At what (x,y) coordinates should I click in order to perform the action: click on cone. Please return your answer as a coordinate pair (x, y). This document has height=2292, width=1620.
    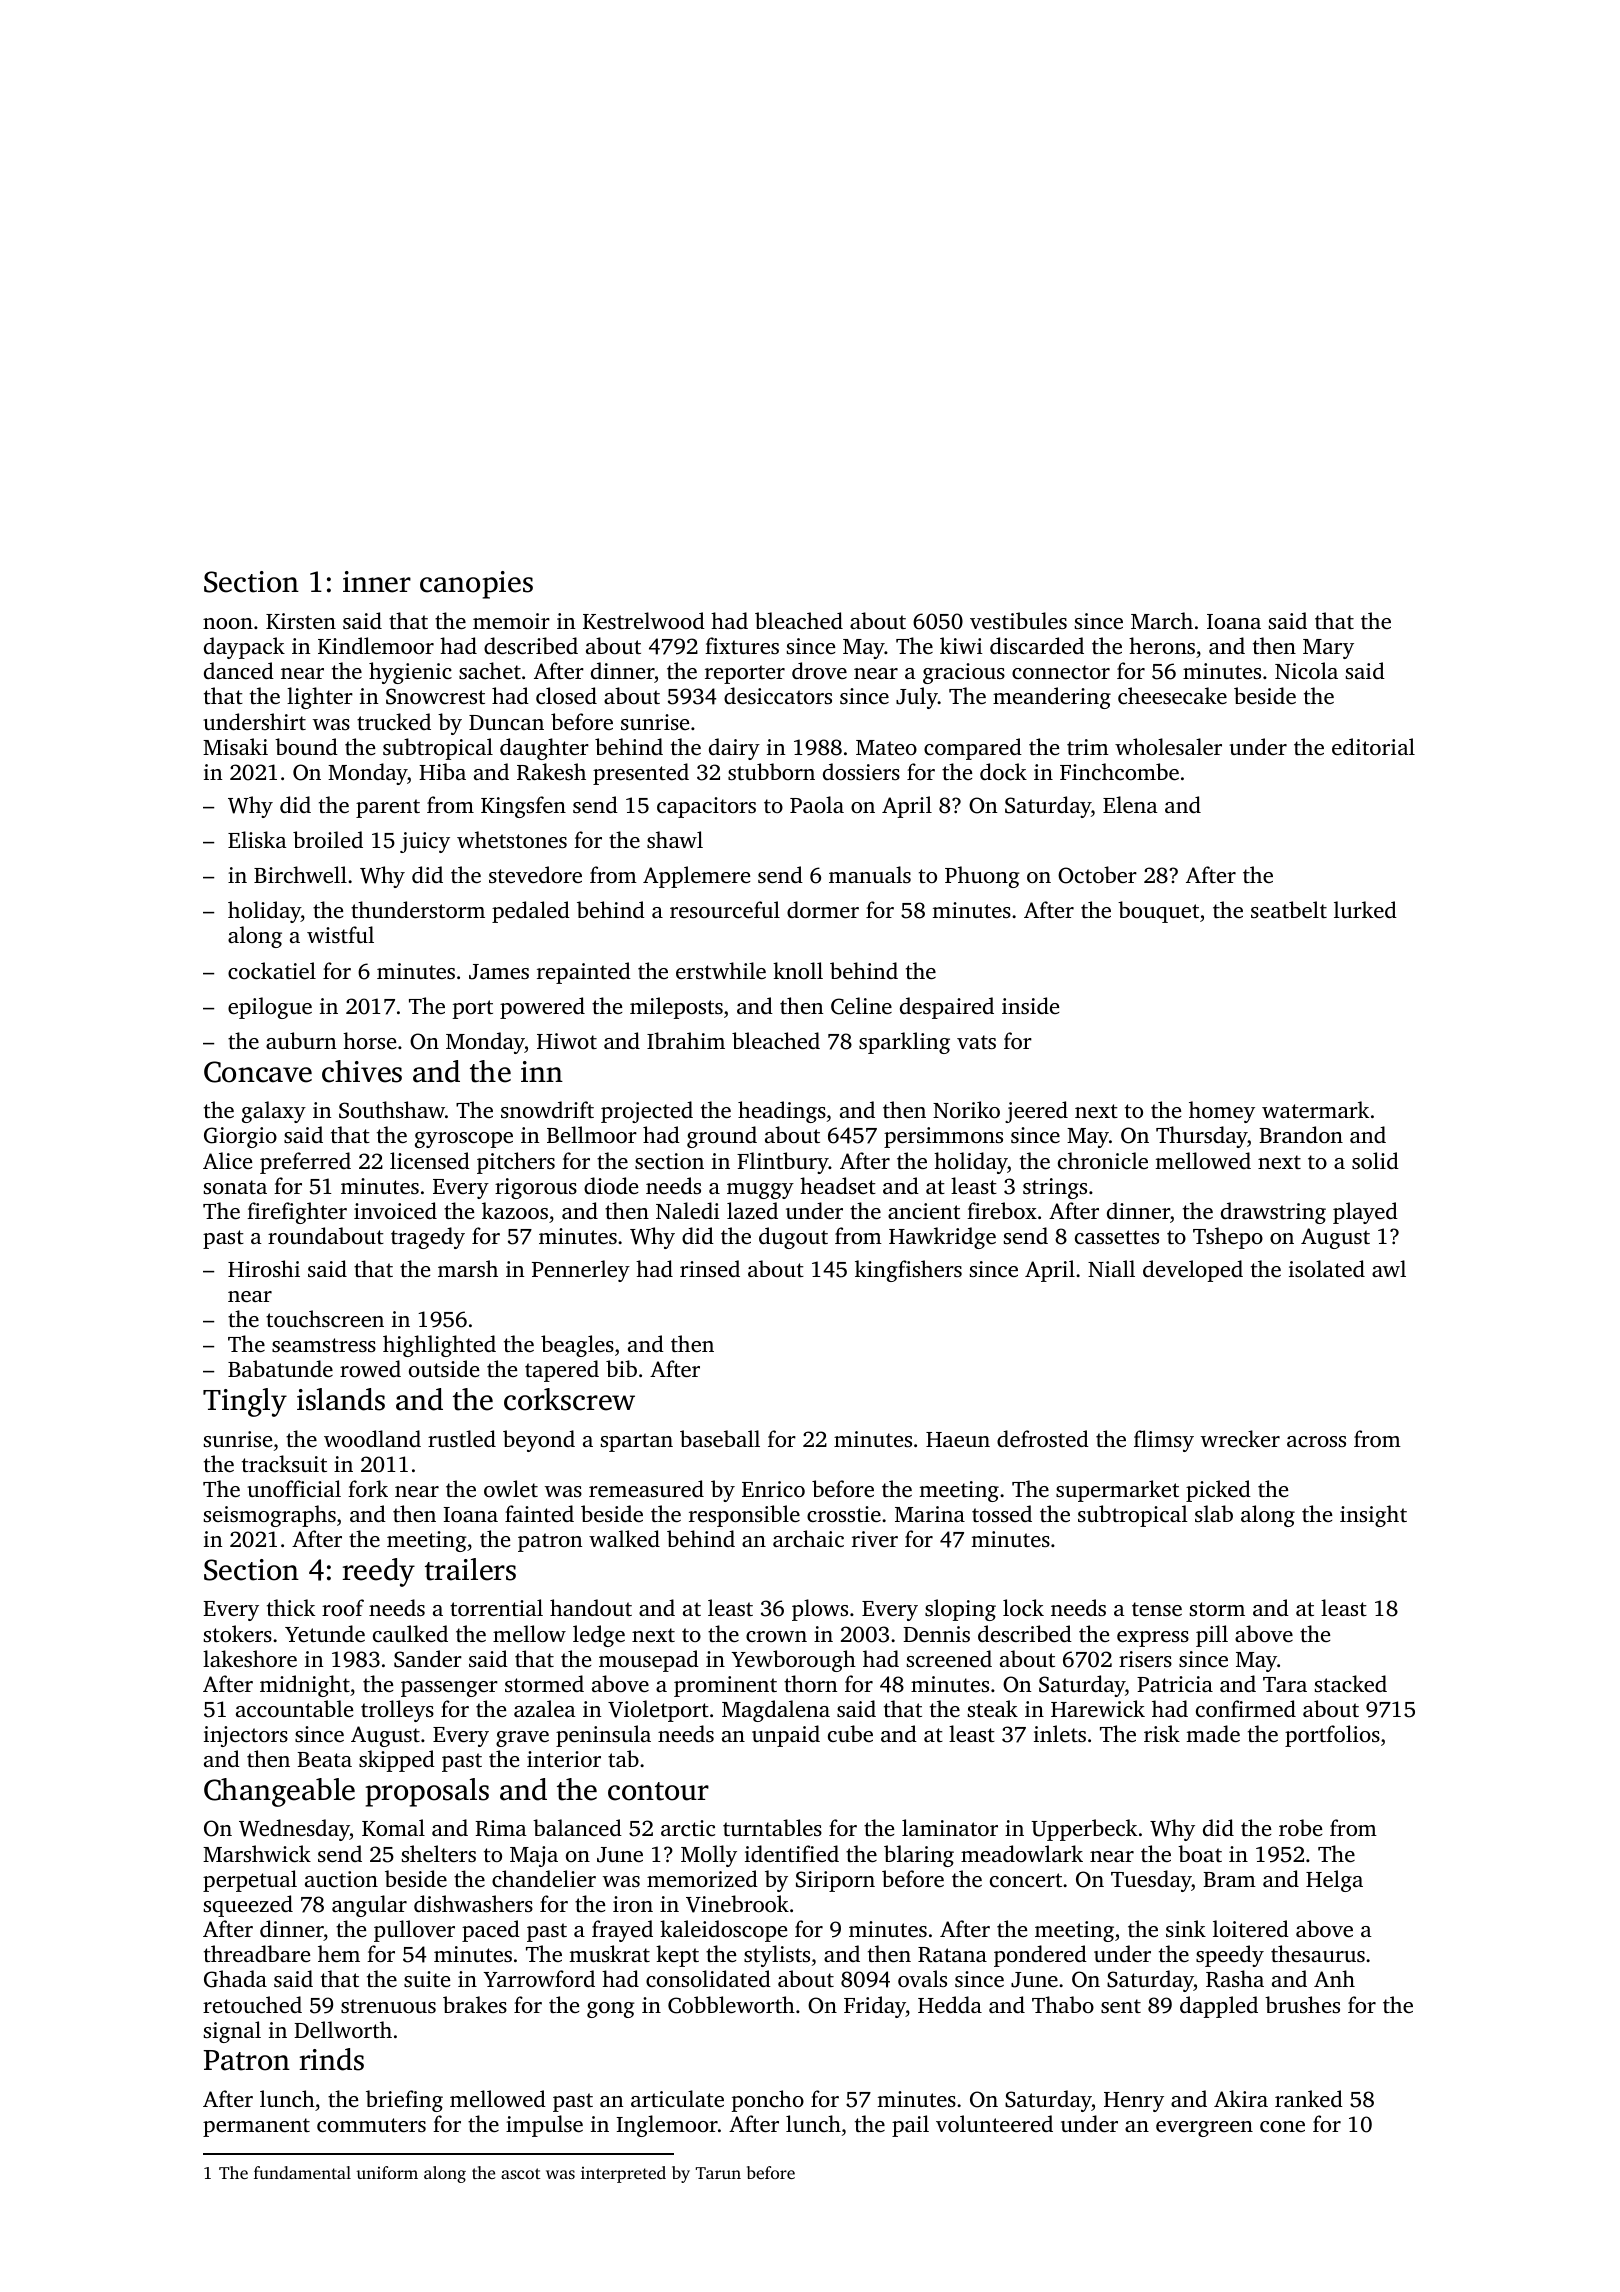
    Looking at the image, I should click on (1282, 2126).
